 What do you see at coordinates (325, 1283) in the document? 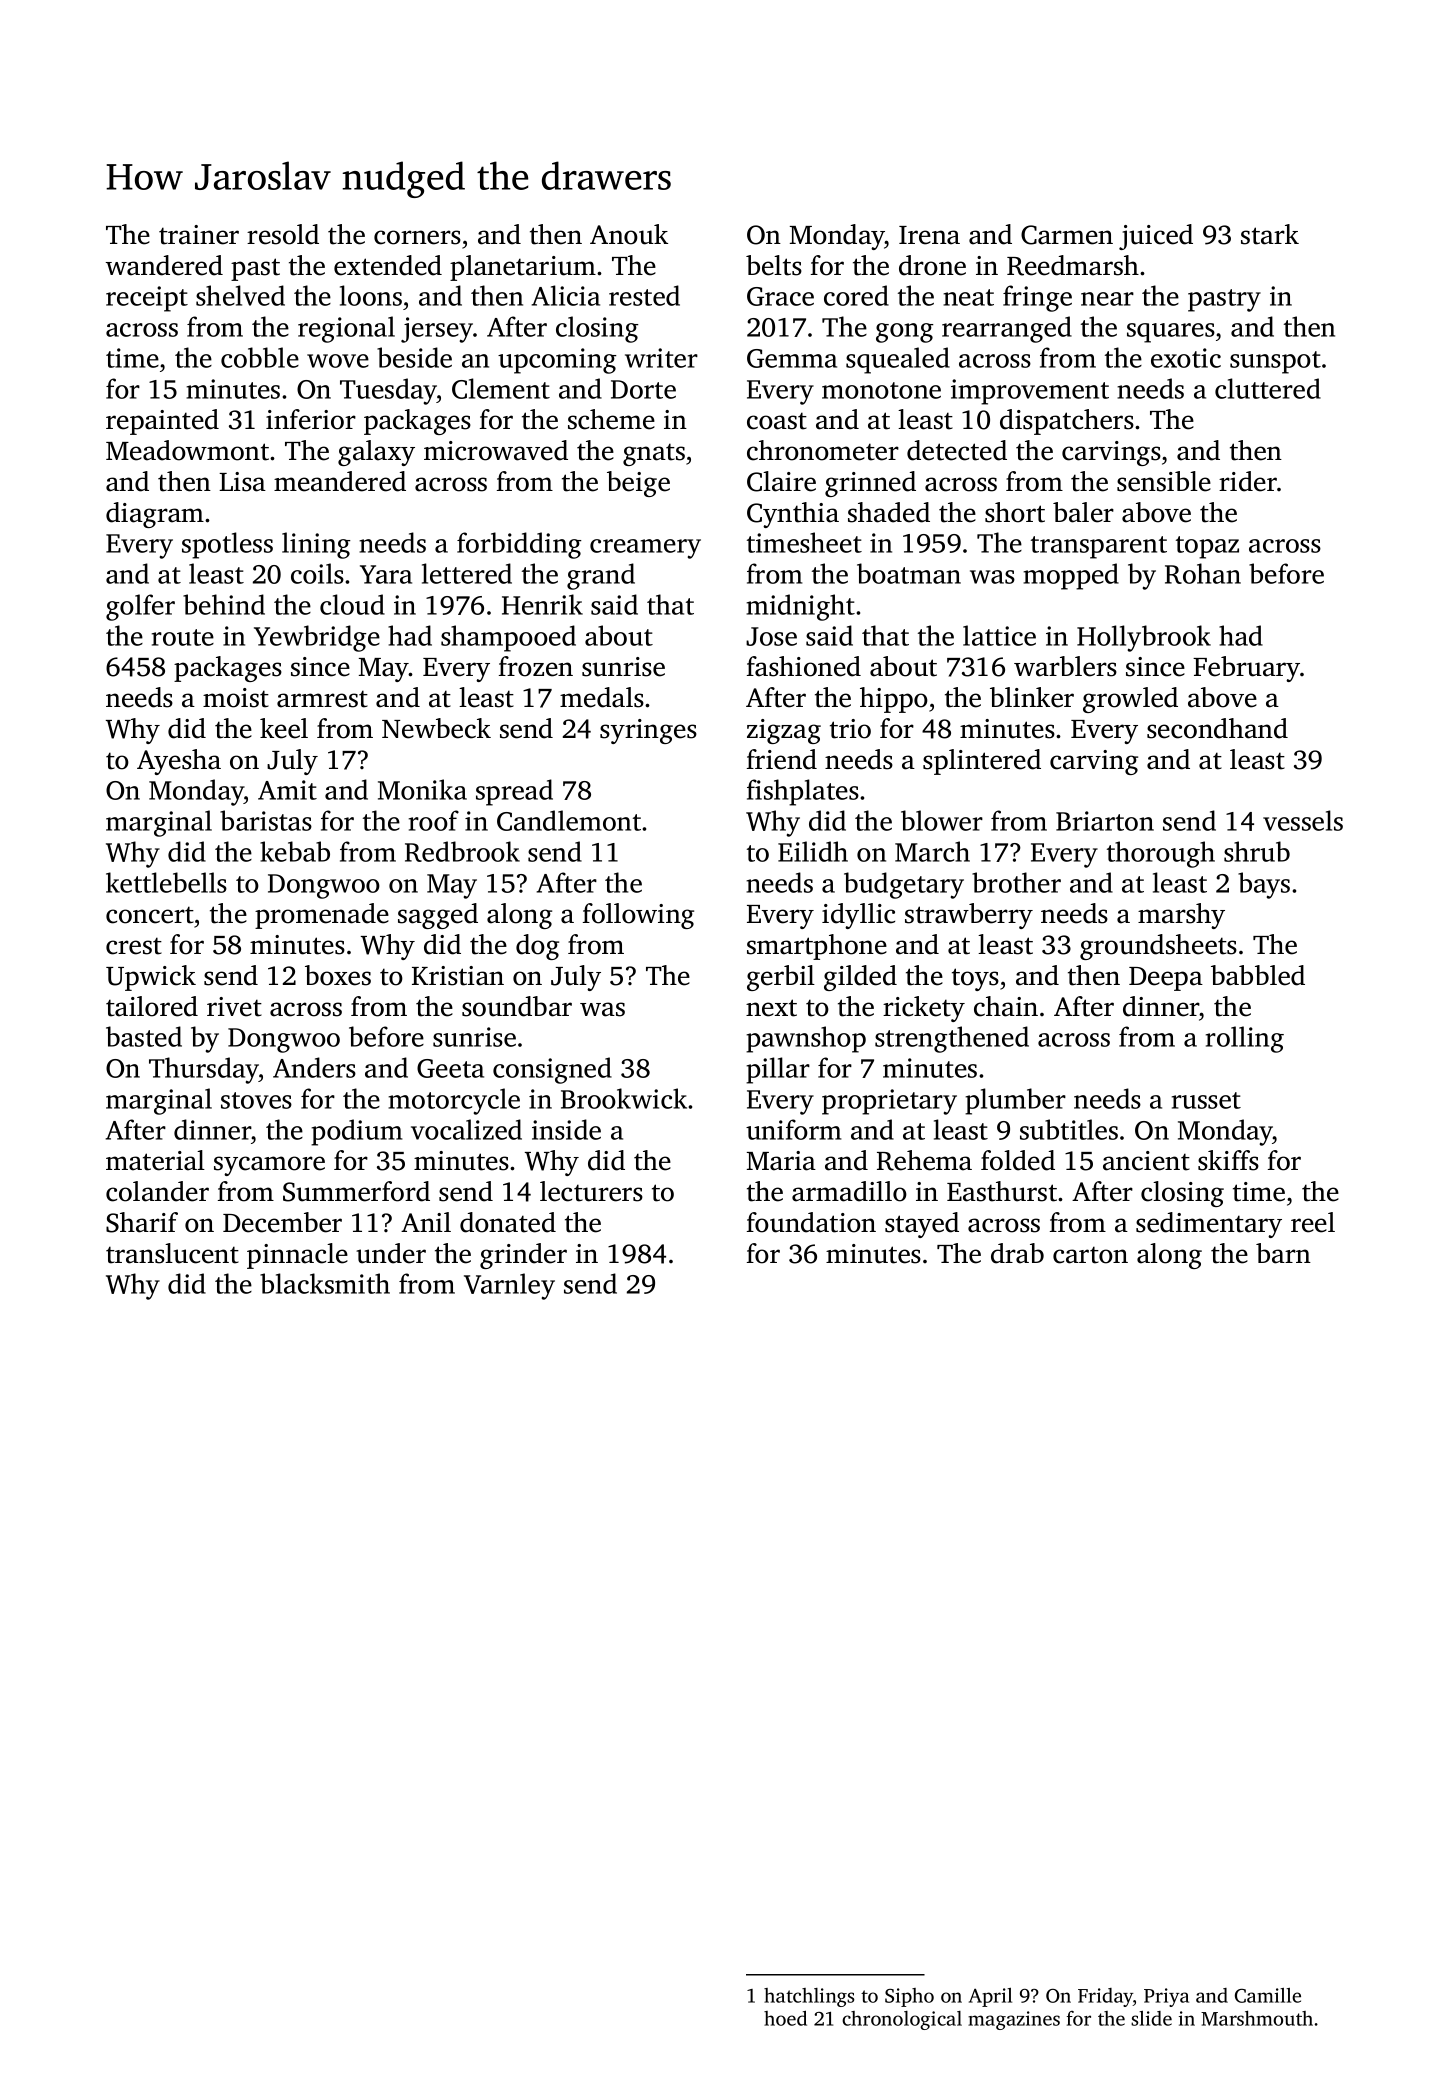
I see `blacksmith` at bounding box center [325, 1283].
